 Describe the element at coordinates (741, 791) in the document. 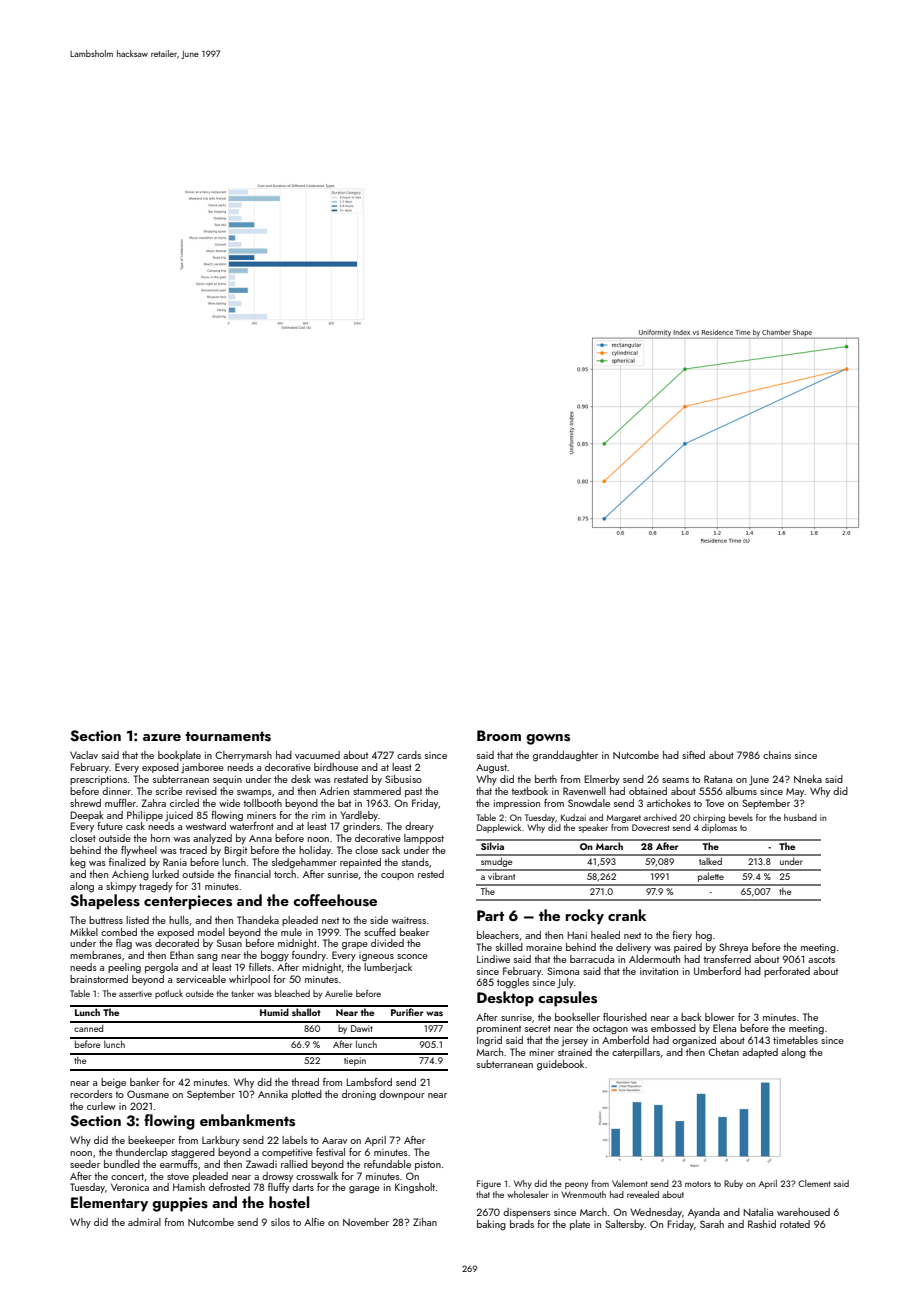

I see `albums` at that location.
